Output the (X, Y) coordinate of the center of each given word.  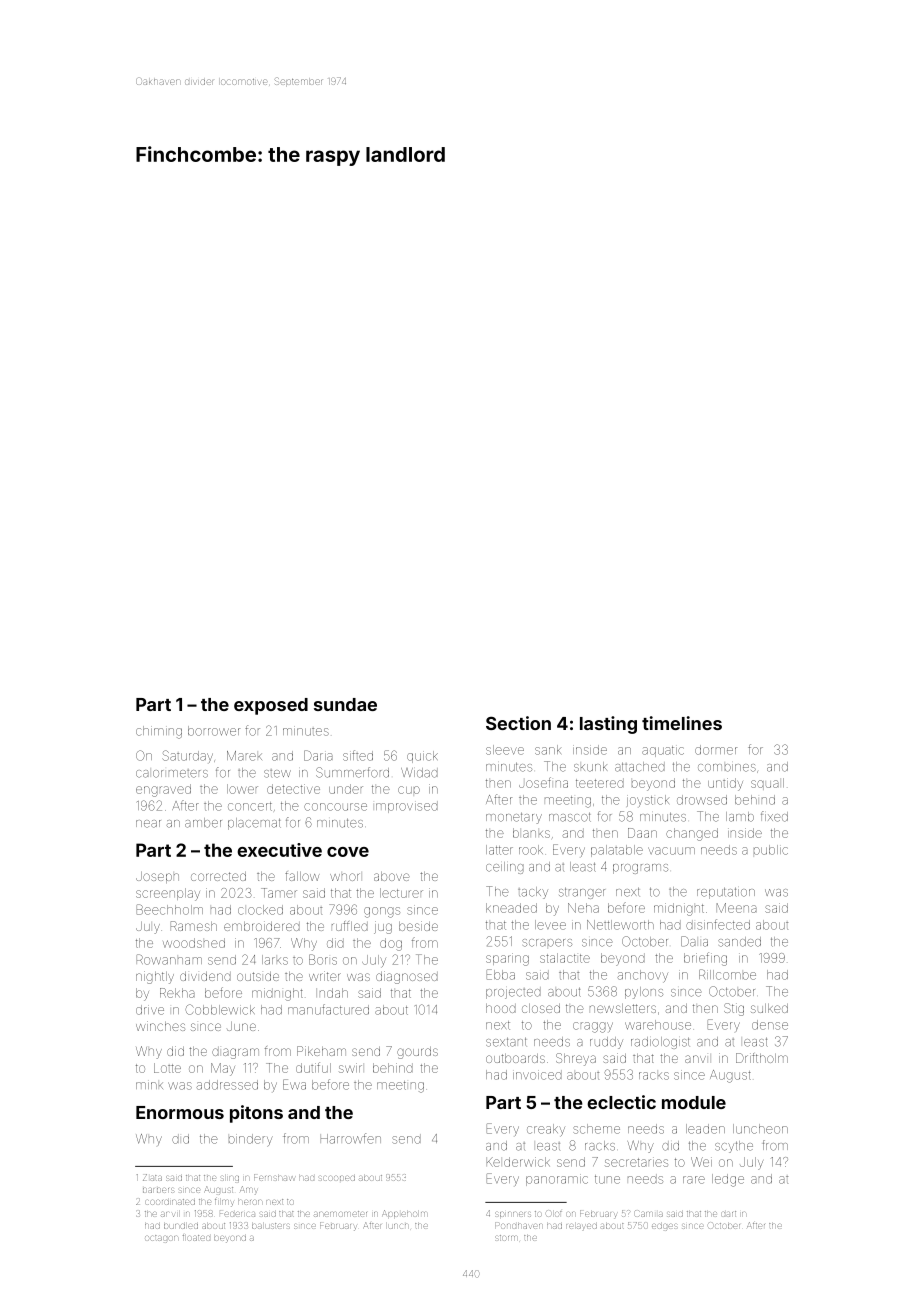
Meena (737, 908)
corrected (218, 876)
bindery (251, 1140)
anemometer (340, 1214)
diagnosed (407, 977)
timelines (682, 723)
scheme (596, 1129)
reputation (726, 893)
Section (518, 723)
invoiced (537, 1075)
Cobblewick (220, 1009)
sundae (345, 704)
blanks (531, 833)
